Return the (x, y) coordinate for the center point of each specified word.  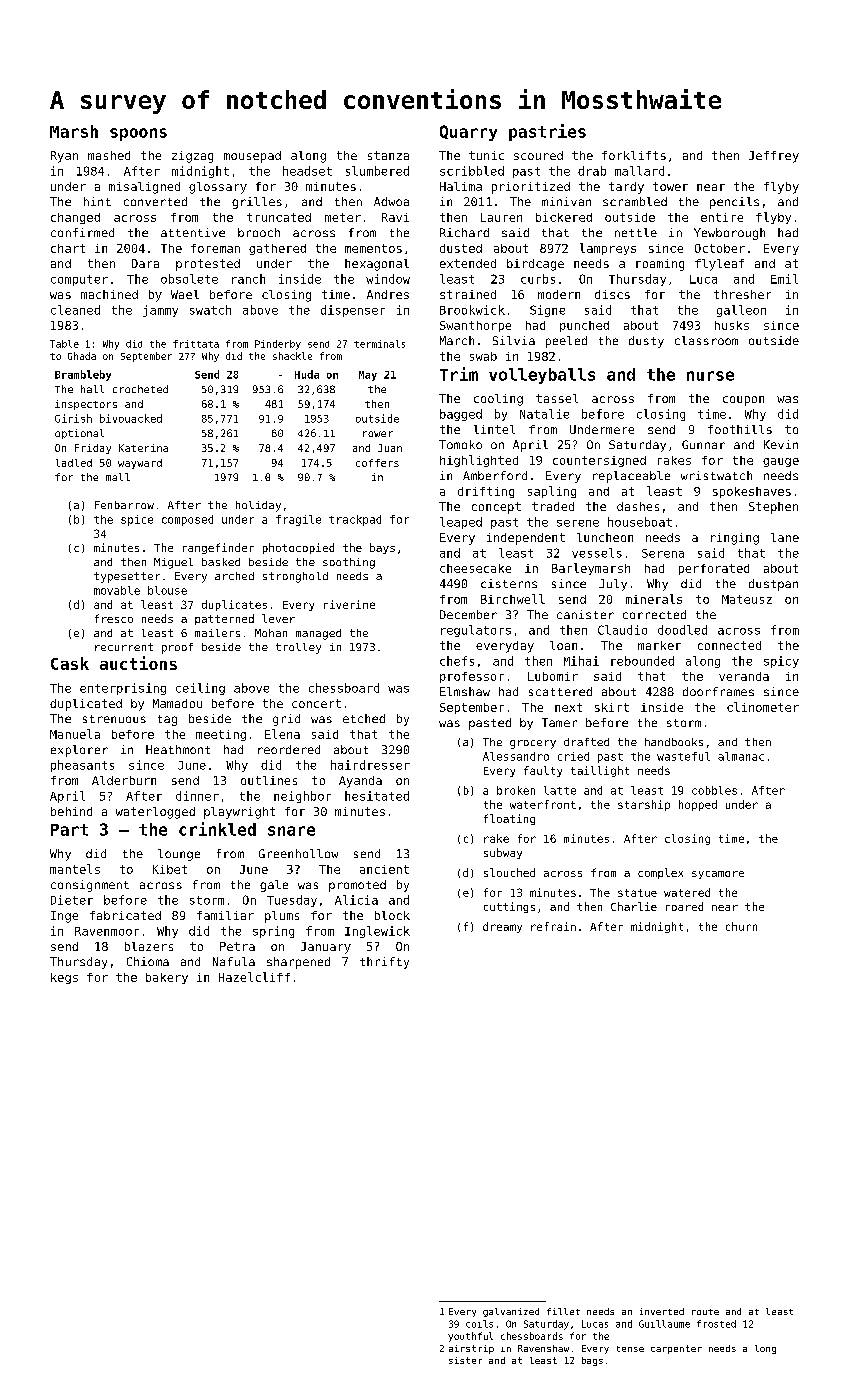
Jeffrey (774, 157)
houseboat (640, 522)
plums (282, 917)
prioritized (531, 188)
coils (479, 1324)
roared (684, 906)
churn (741, 926)
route (705, 1312)
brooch (259, 232)
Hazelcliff (254, 977)
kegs (64, 978)
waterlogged (155, 813)
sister (465, 1360)
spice (137, 520)
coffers (377, 463)
